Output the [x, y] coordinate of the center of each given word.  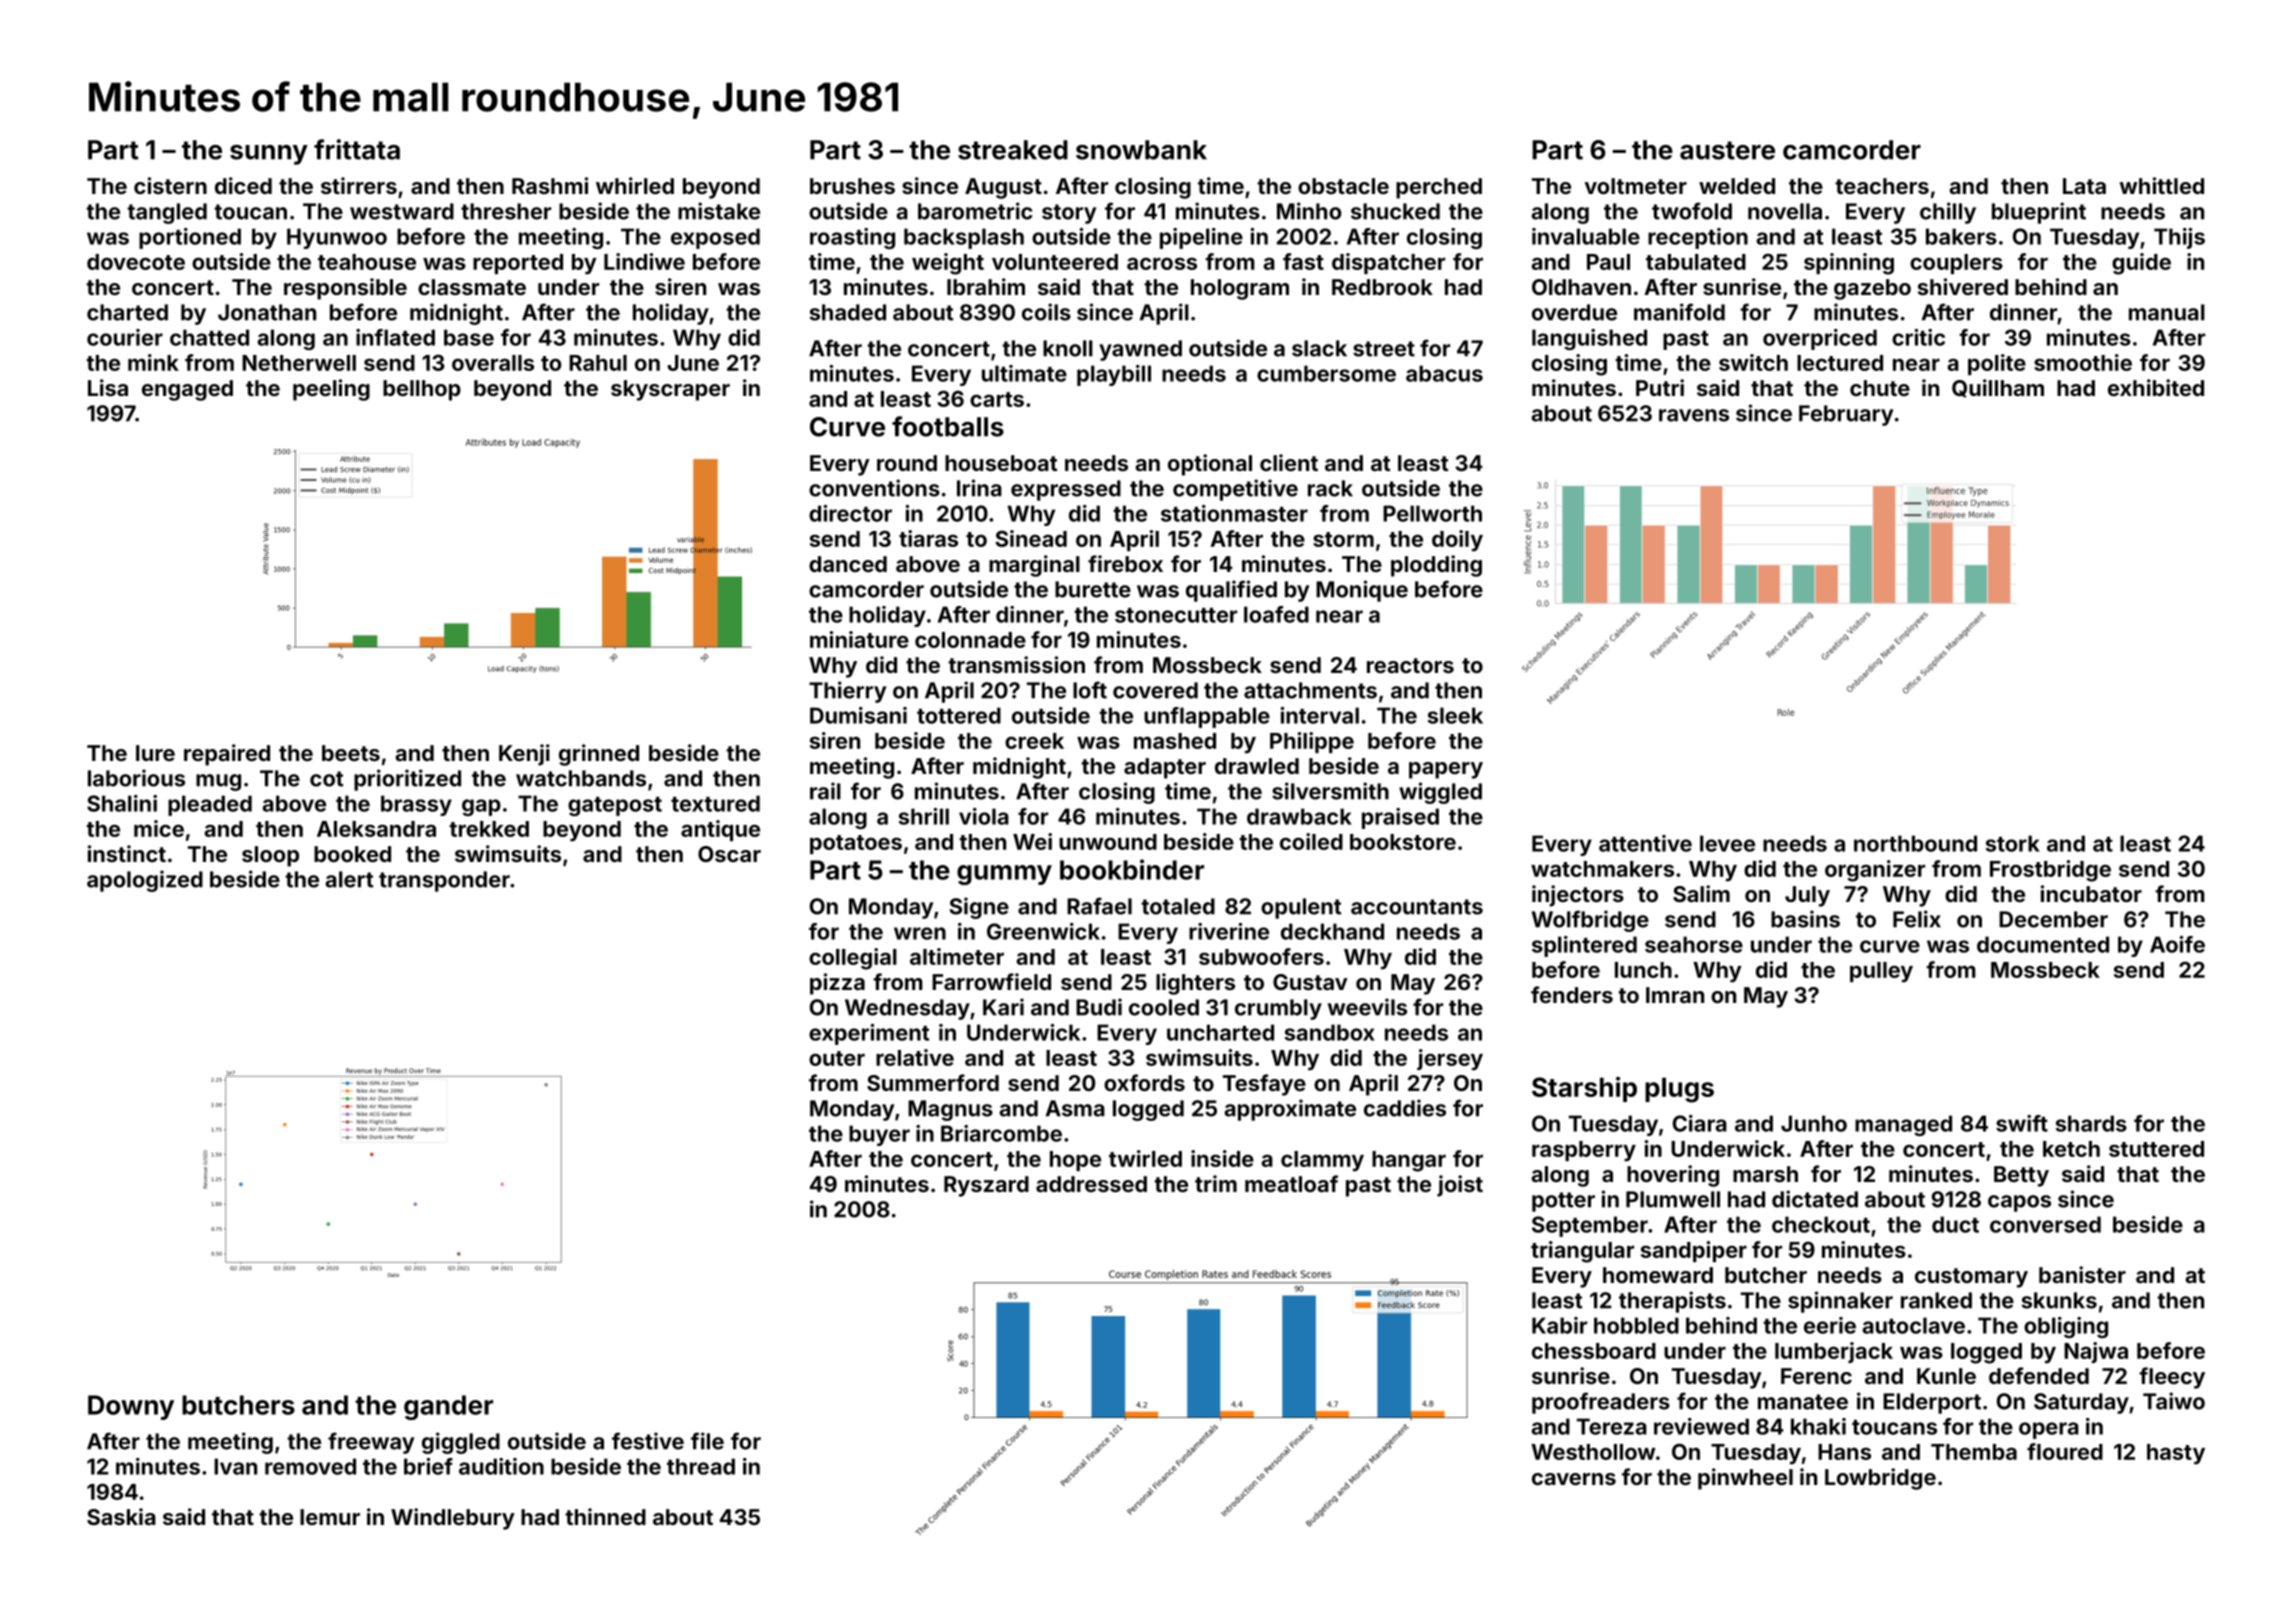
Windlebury [453, 1519]
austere [1727, 150]
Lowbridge [1880, 1479]
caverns [1574, 1479]
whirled [635, 185]
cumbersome [1326, 373]
